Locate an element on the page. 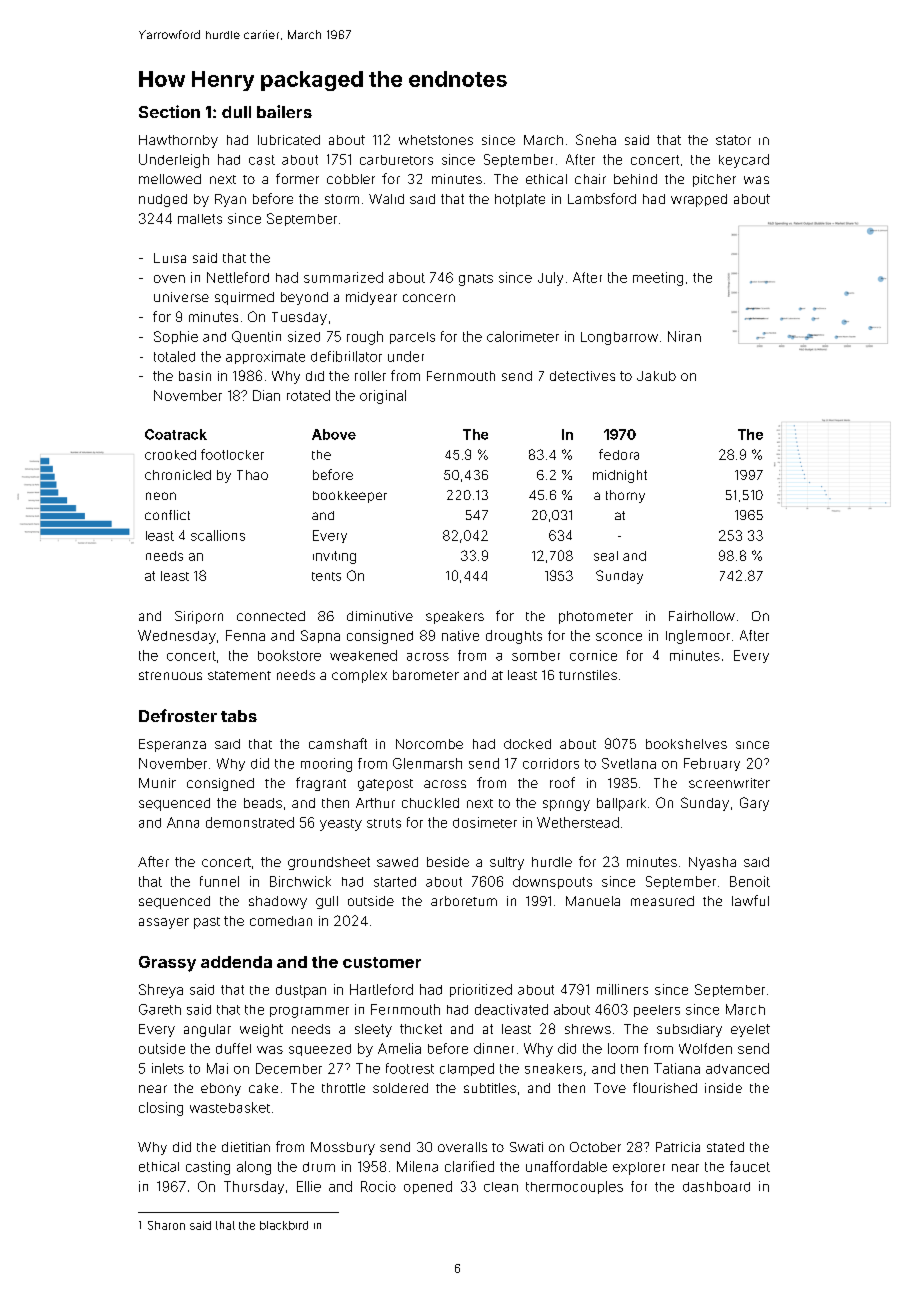 The width and height of the page is (908, 1316). Sneha is located at coordinates (596, 139).
